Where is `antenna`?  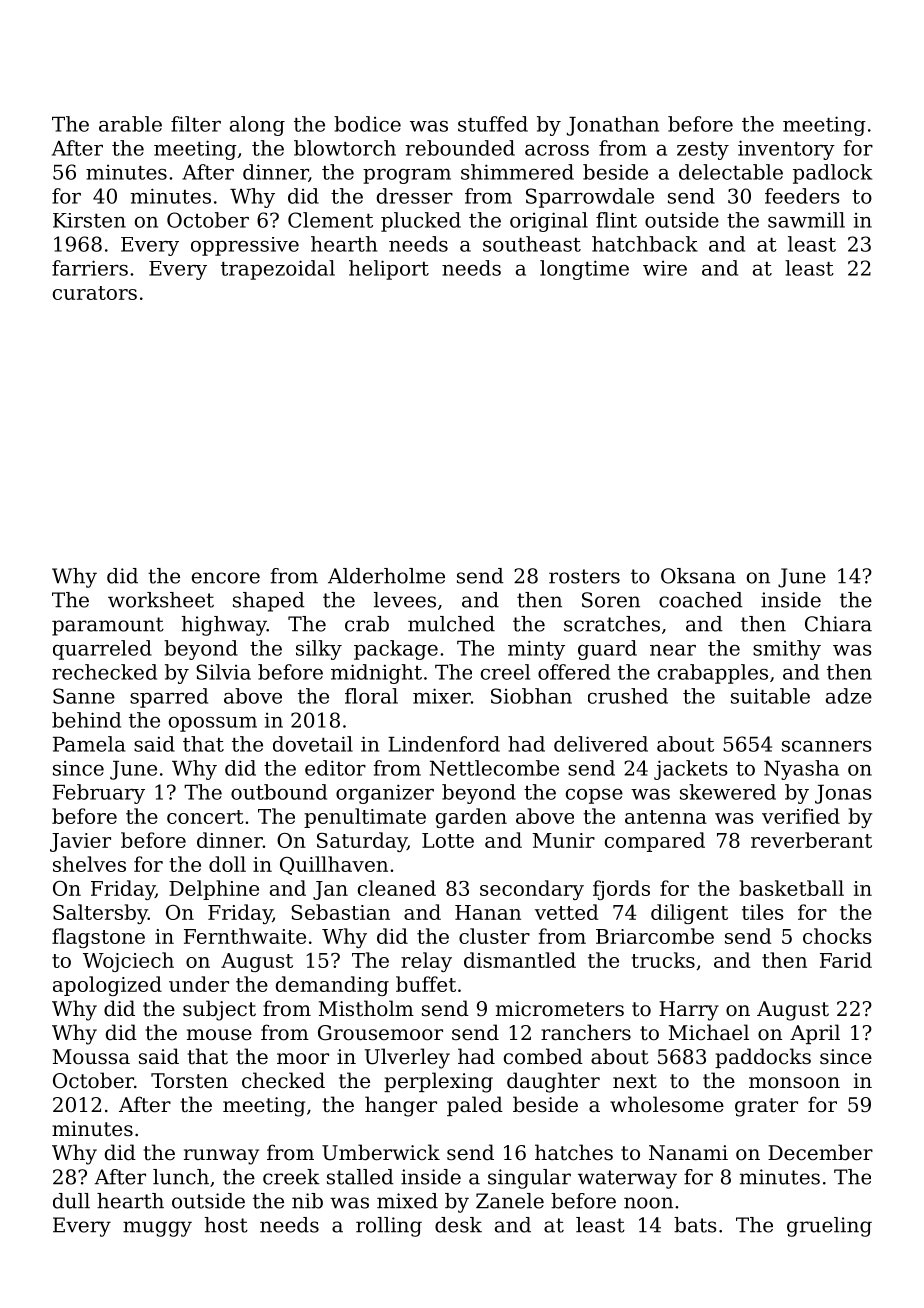 antenna is located at coordinates (666, 817).
